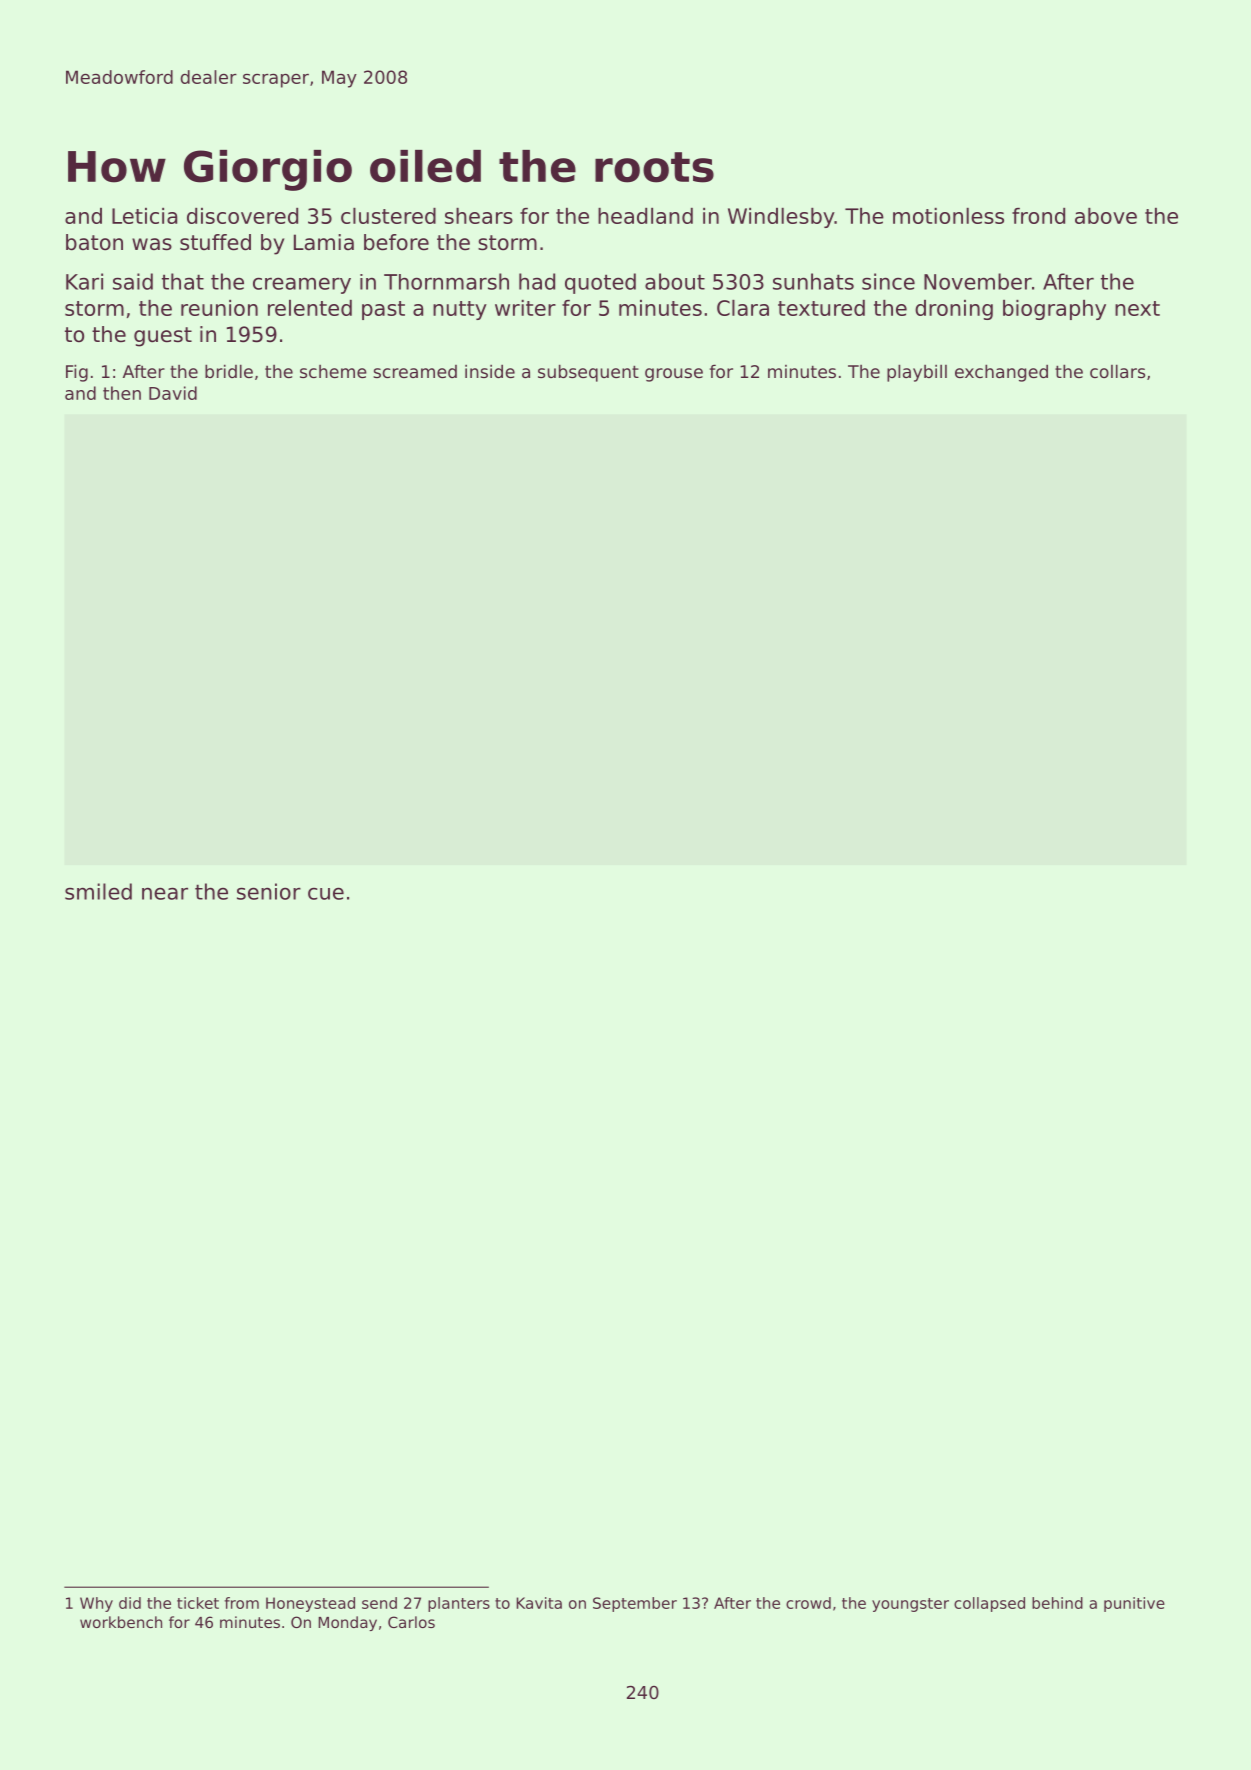 The image size is (1251, 1770). Describe the element at coordinates (808, 1603) in the page. I see `crowd` at that location.
